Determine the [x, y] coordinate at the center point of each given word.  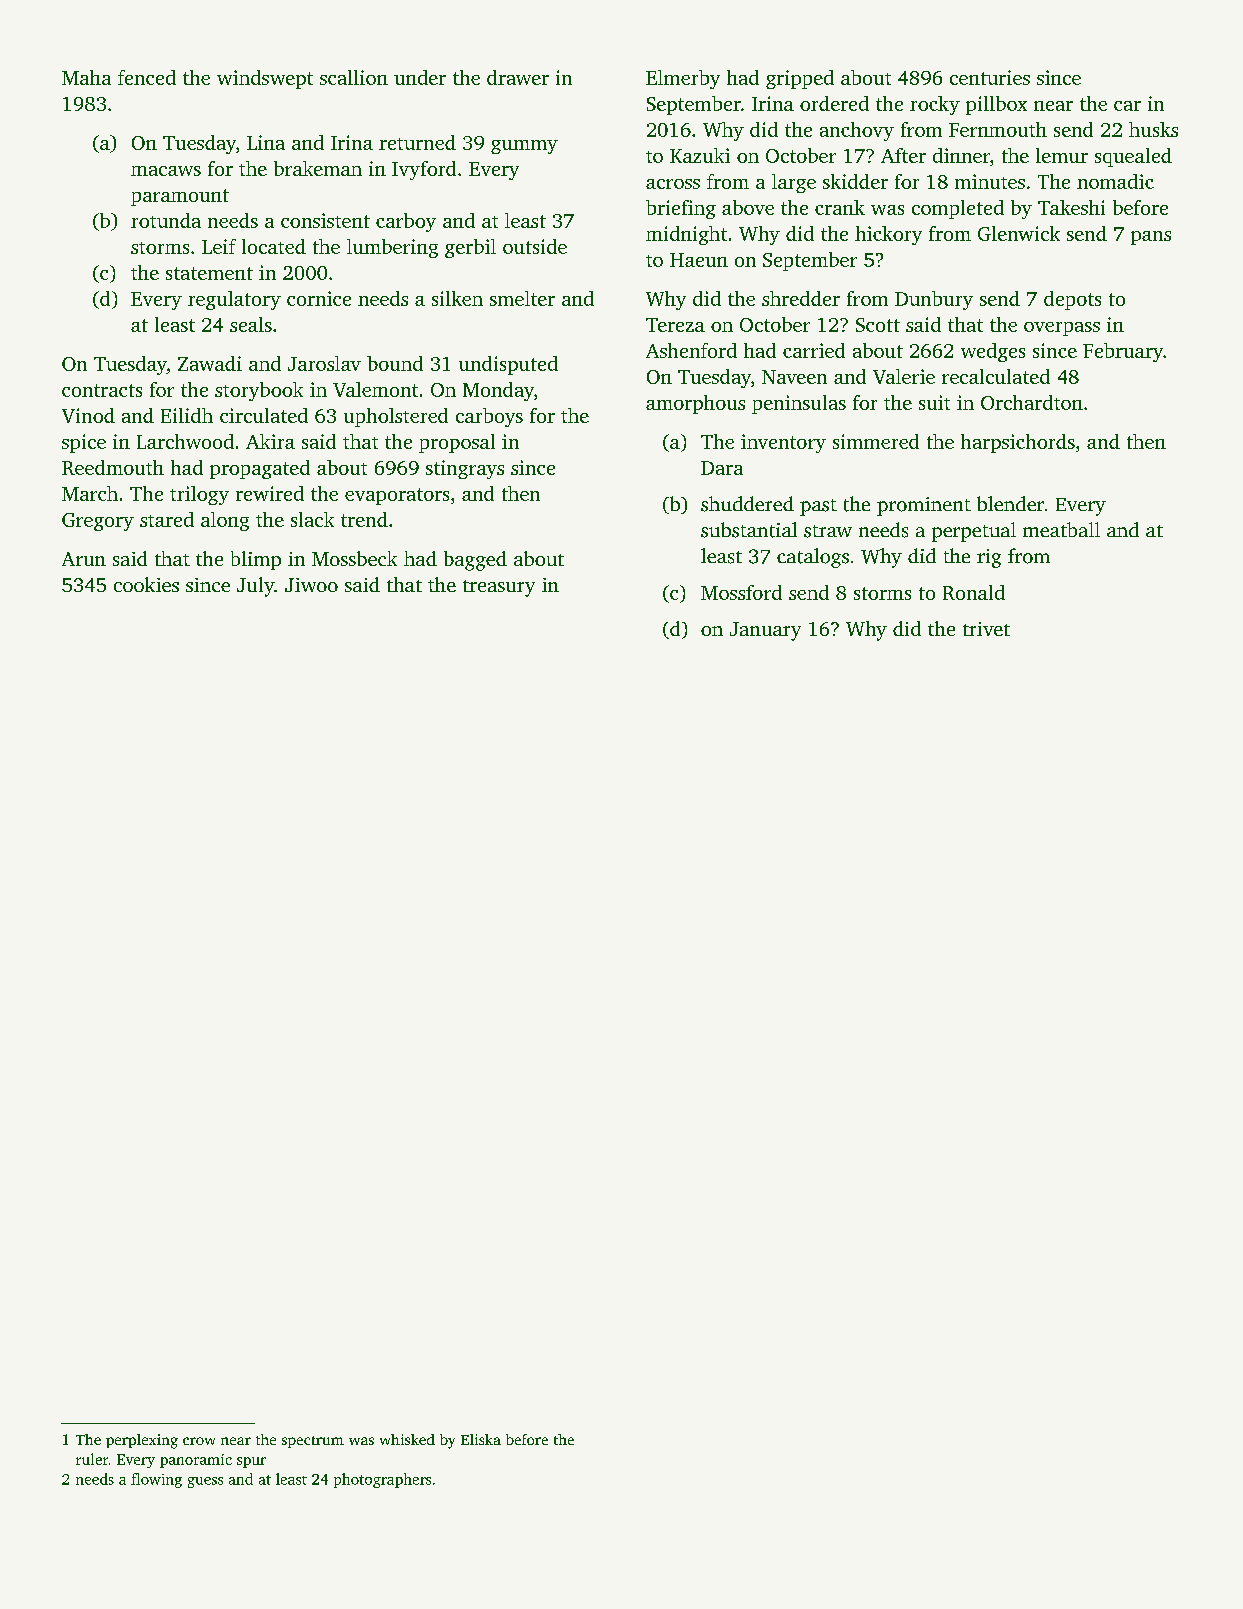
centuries [990, 77]
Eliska [481, 1439]
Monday [498, 391]
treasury [499, 588]
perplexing [142, 1441]
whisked [407, 1439]
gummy [524, 147]
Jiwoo [311, 585]
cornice [319, 298]
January [765, 631]
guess [205, 1482]
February [1123, 352]
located [274, 246]
